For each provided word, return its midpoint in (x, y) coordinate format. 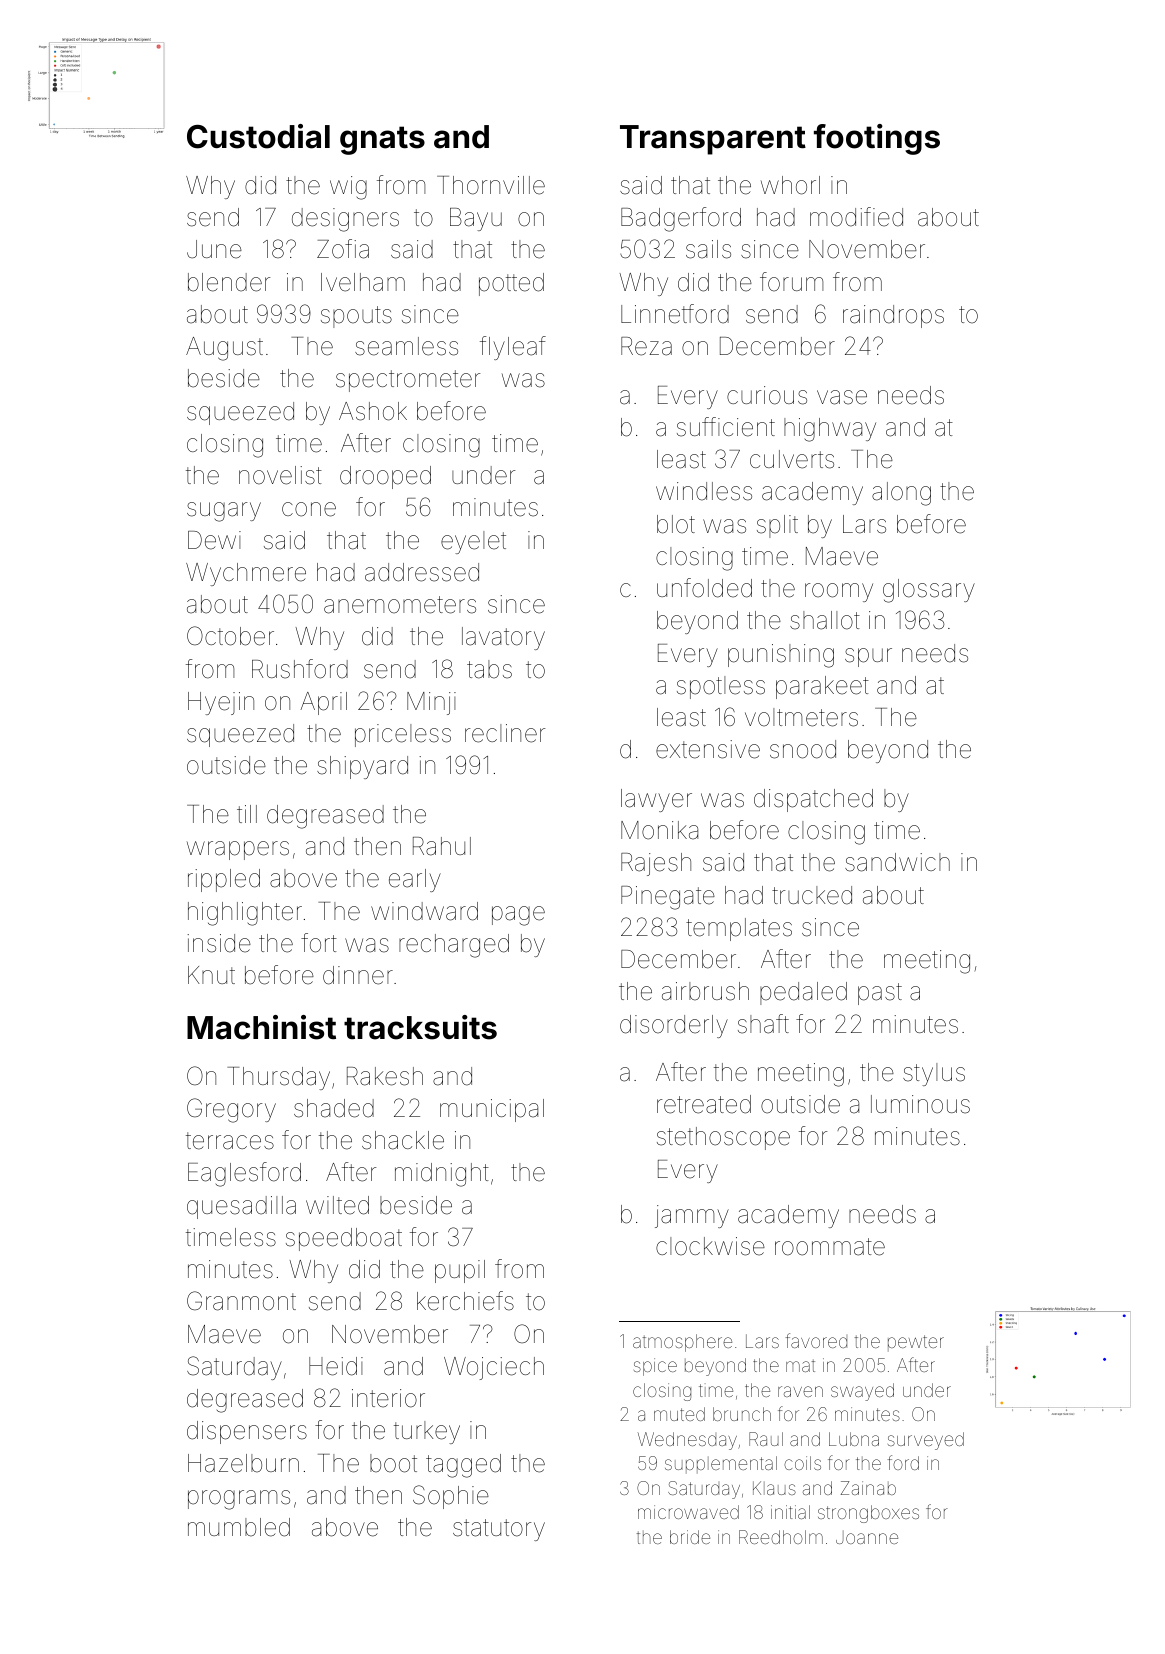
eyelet (473, 542)
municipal (492, 1110)
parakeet (822, 687)
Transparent (713, 140)
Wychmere (246, 574)
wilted (337, 1205)
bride (690, 1537)
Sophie (451, 1497)
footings (877, 139)
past (880, 994)
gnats (382, 140)
